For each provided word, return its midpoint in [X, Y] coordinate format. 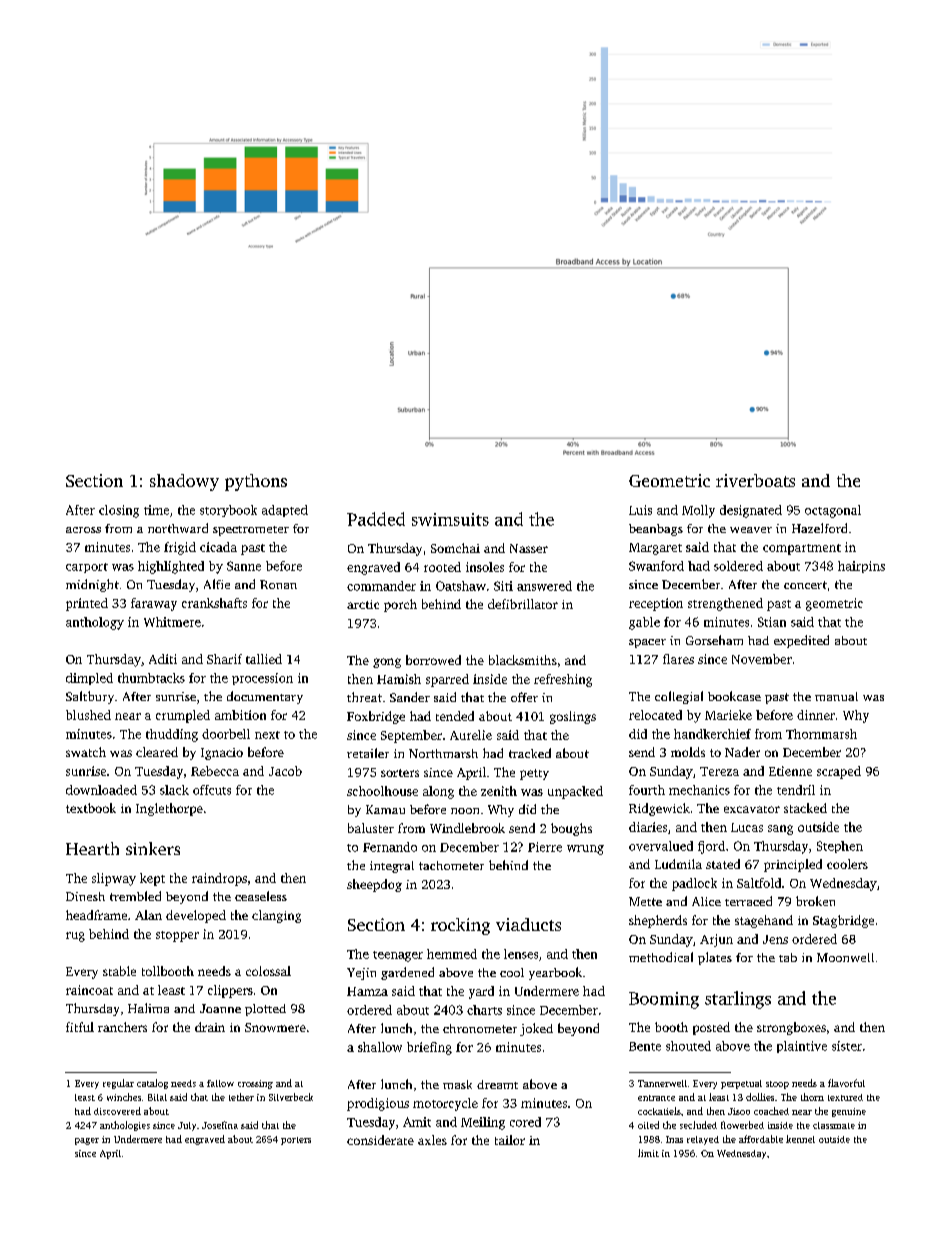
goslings [573, 717]
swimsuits [450, 519]
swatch [86, 752]
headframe [96, 915]
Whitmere [172, 622]
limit [648, 1153]
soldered [738, 566]
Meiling [483, 1123]
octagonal [833, 511]
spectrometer [251, 531]
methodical [661, 957]
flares [678, 659]
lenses [521, 954]
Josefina [220, 1125]
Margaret [655, 549]
